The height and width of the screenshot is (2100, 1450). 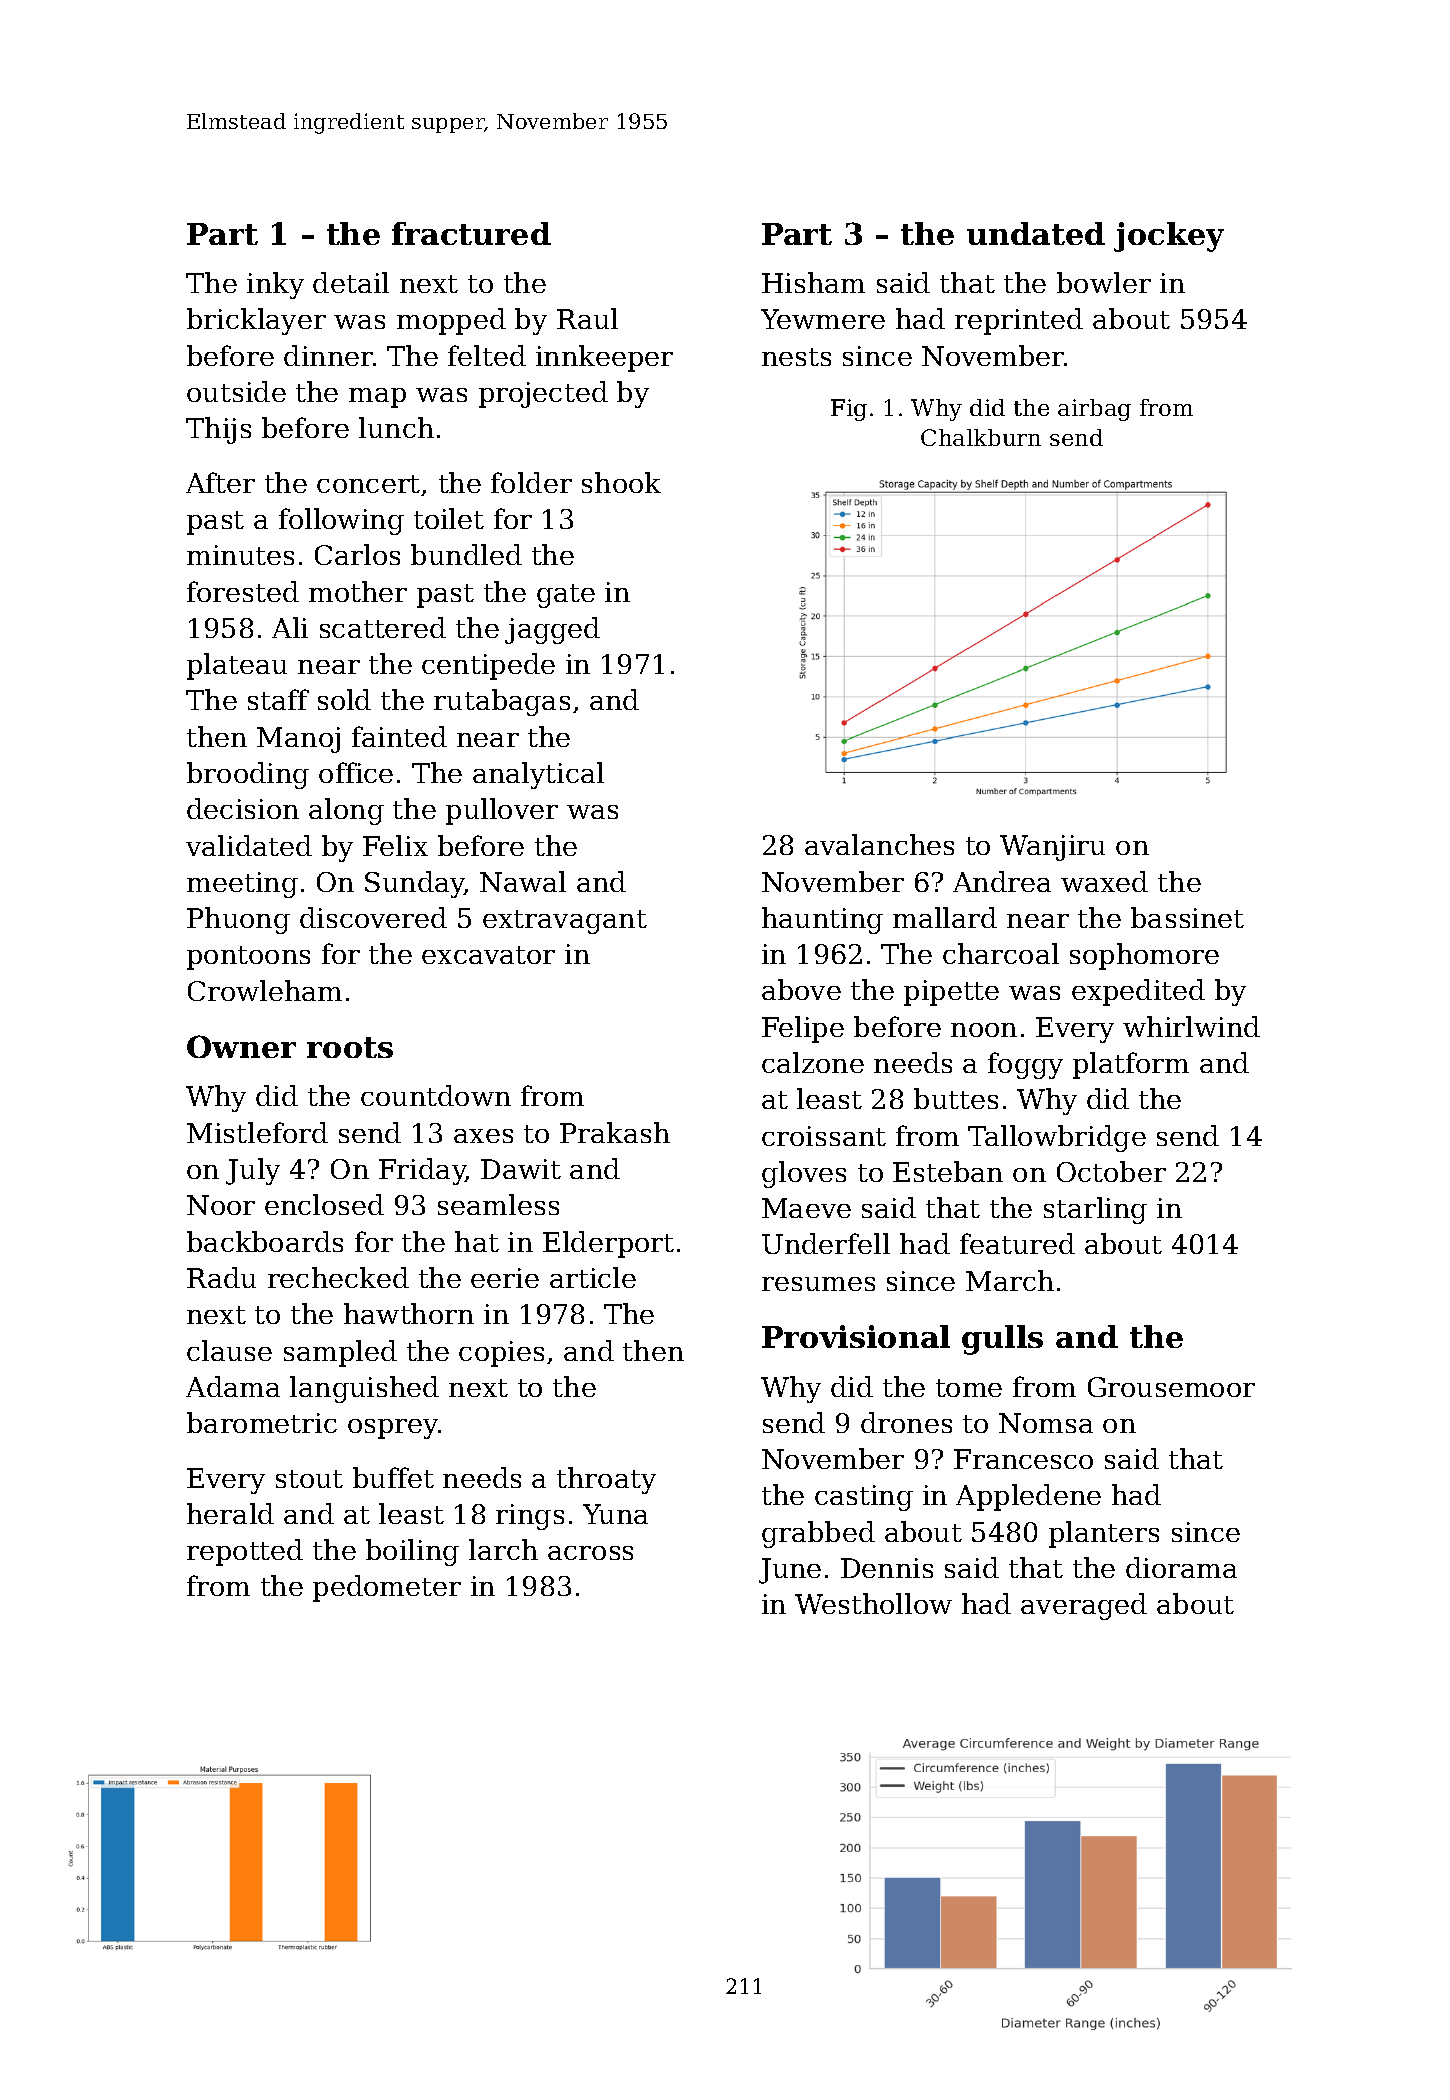 I want to click on whirlwind, so click(x=1191, y=1026).
